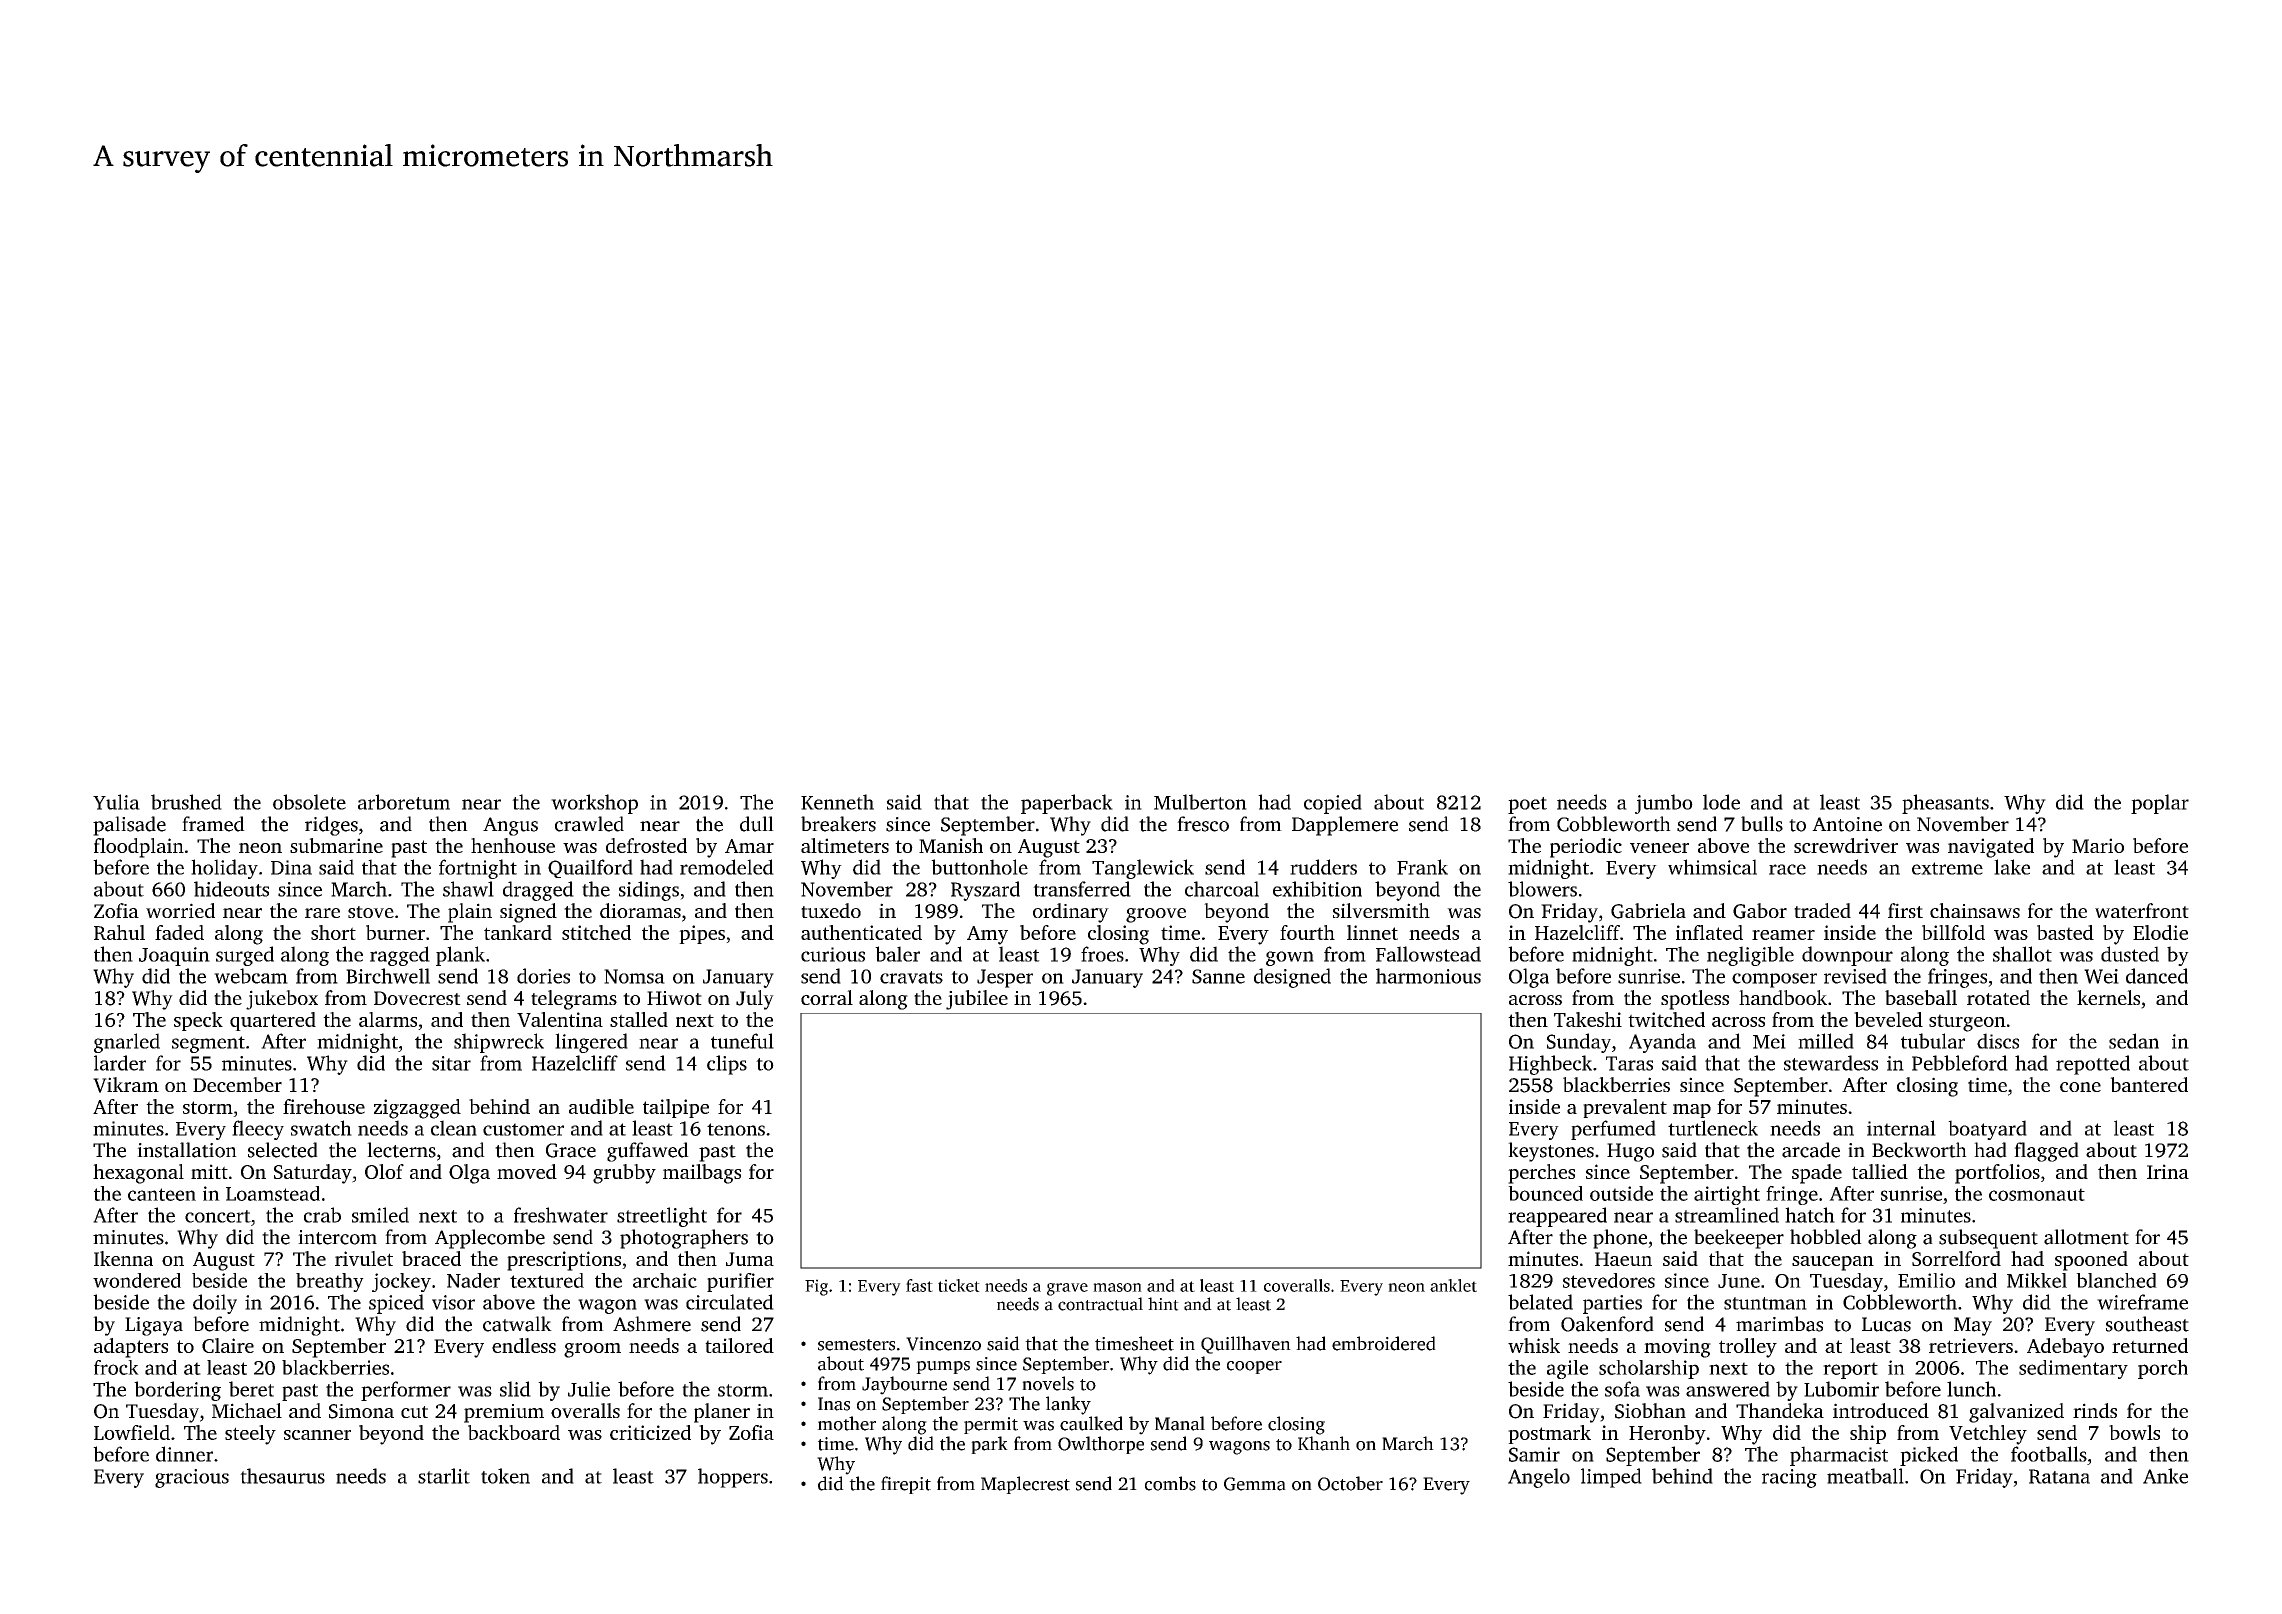  What do you see at coordinates (2168, 1171) in the document?
I see `Irina` at bounding box center [2168, 1171].
